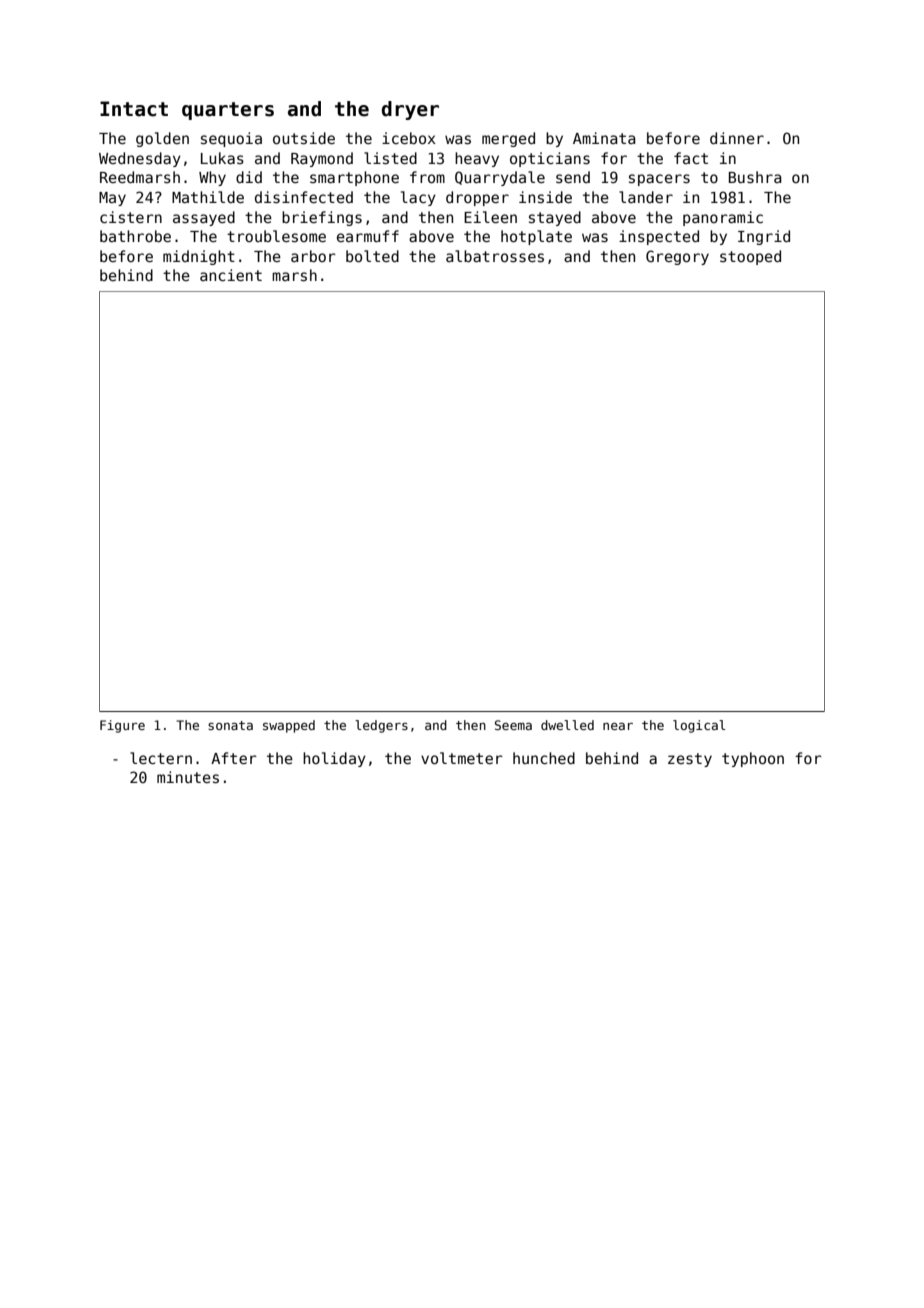  Describe the element at coordinates (513, 725) in the image. I see `Seema` at that location.
